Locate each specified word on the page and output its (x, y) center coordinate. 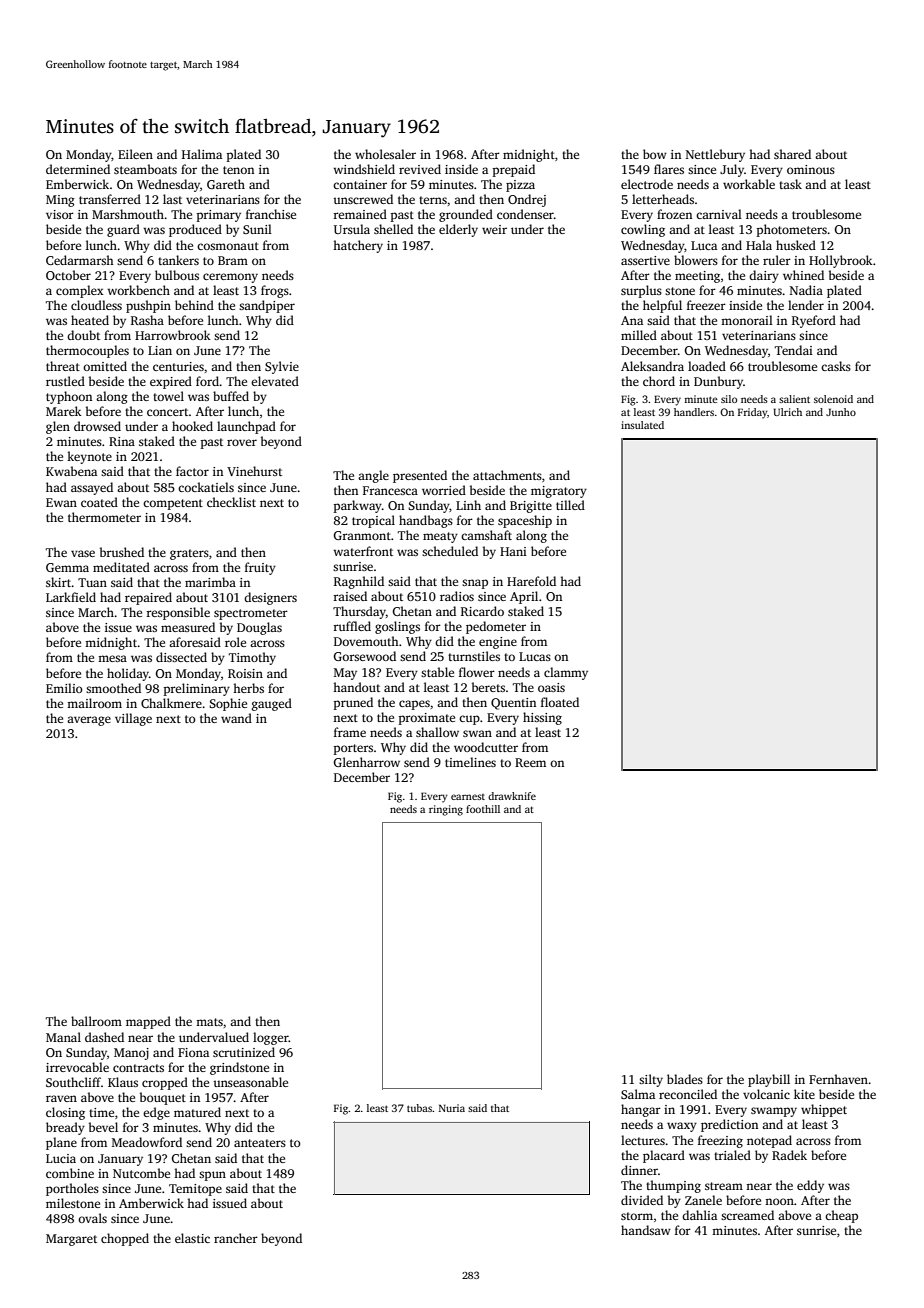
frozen (674, 214)
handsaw (646, 1230)
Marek (64, 411)
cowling (643, 230)
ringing (446, 810)
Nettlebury (715, 155)
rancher (236, 1238)
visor (60, 214)
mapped (148, 1022)
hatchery (358, 246)
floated (560, 702)
